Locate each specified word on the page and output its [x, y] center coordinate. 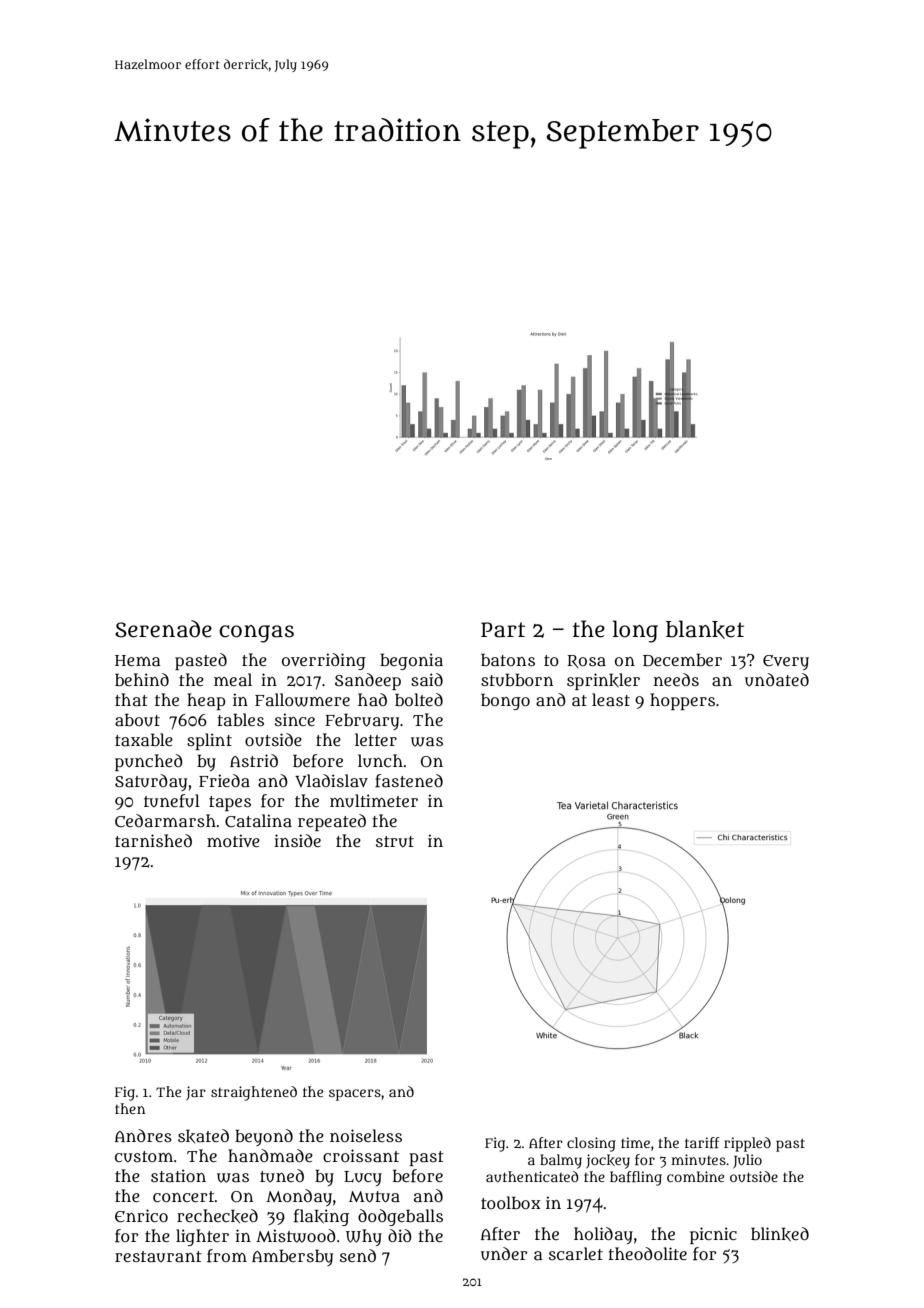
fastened [409, 781]
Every [786, 662]
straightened [254, 1093]
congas [256, 634]
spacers [355, 1095]
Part [503, 630]
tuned [282, 1176]
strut [395, 841]
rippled [747, 1144]
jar [196, 1093]
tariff [702, 1142]
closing [591, 1144]
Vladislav [331, 780]
